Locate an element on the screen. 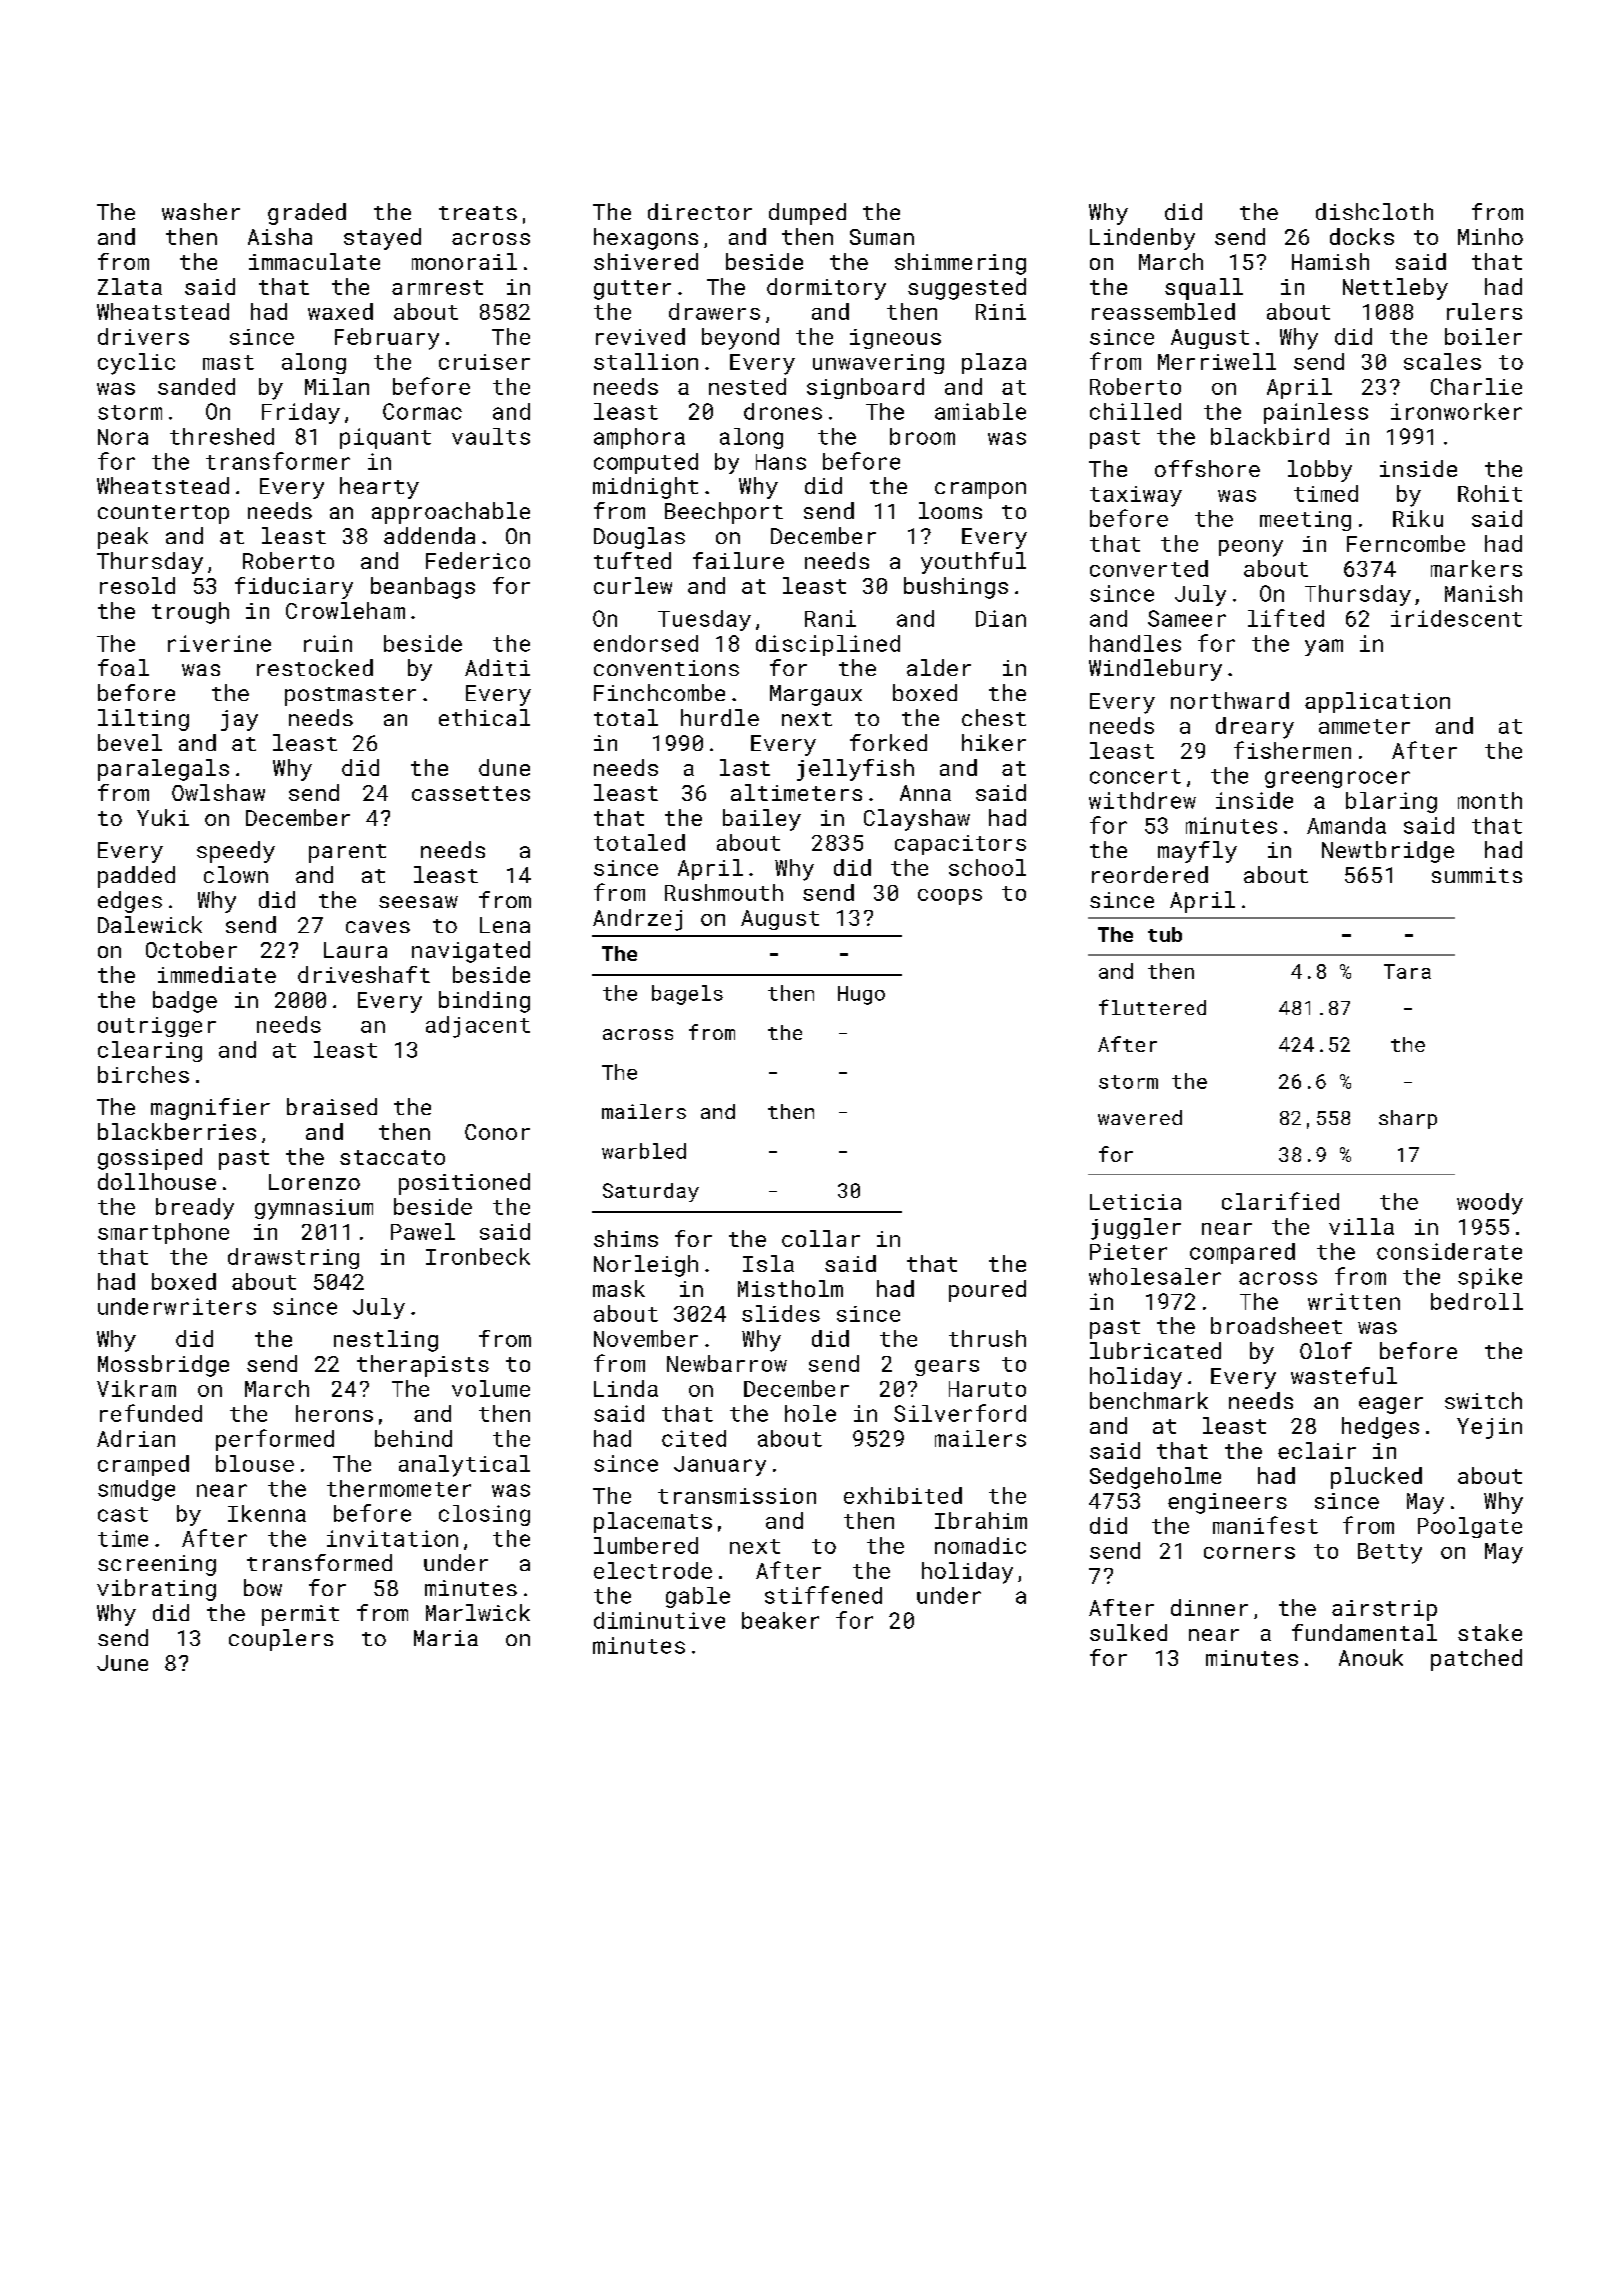 The width and height of the screenshot is (1620, 2292). Tuesday is located at coordinates (704, 620).
